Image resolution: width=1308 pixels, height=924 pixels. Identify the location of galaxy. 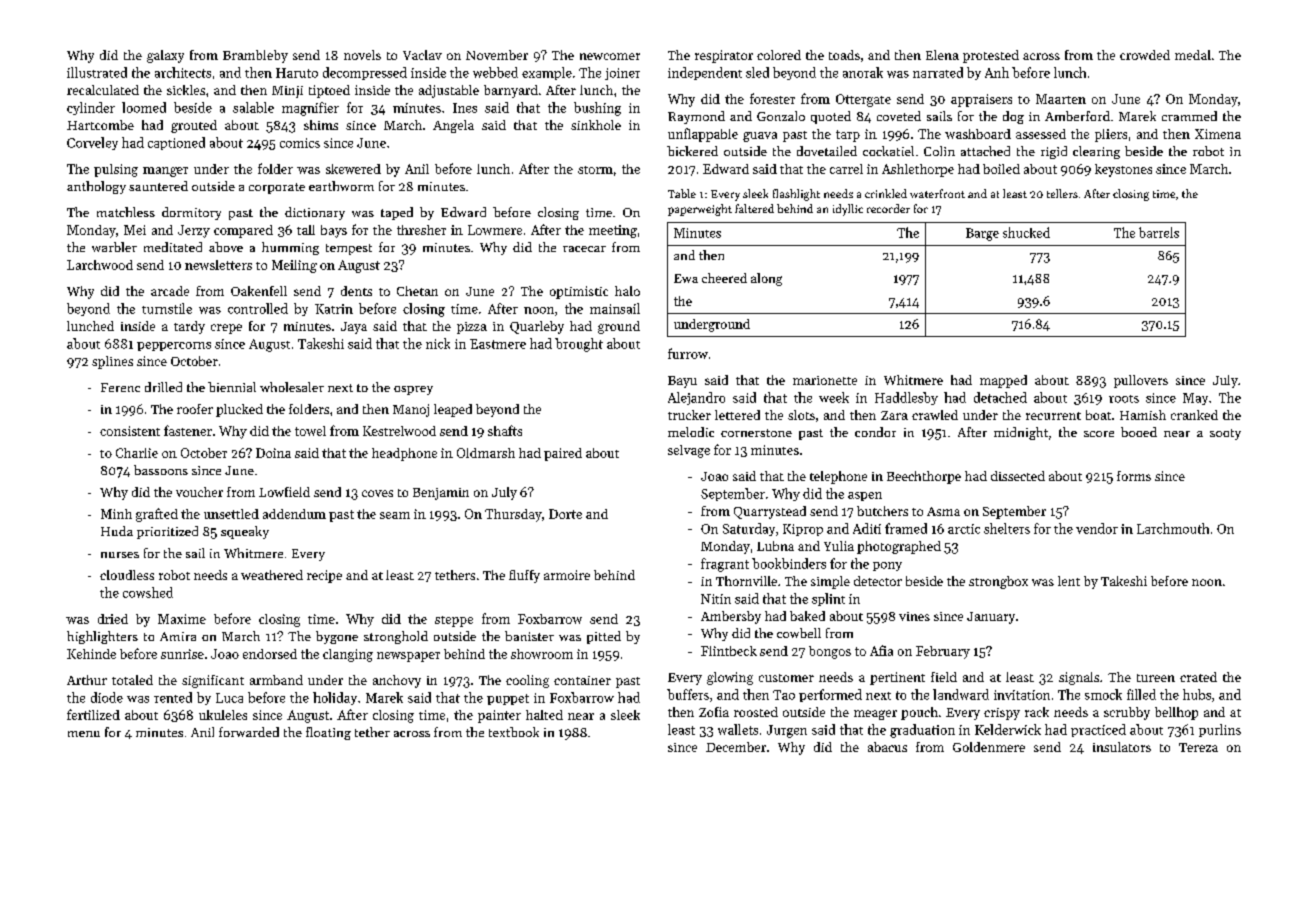
(165, 56).
